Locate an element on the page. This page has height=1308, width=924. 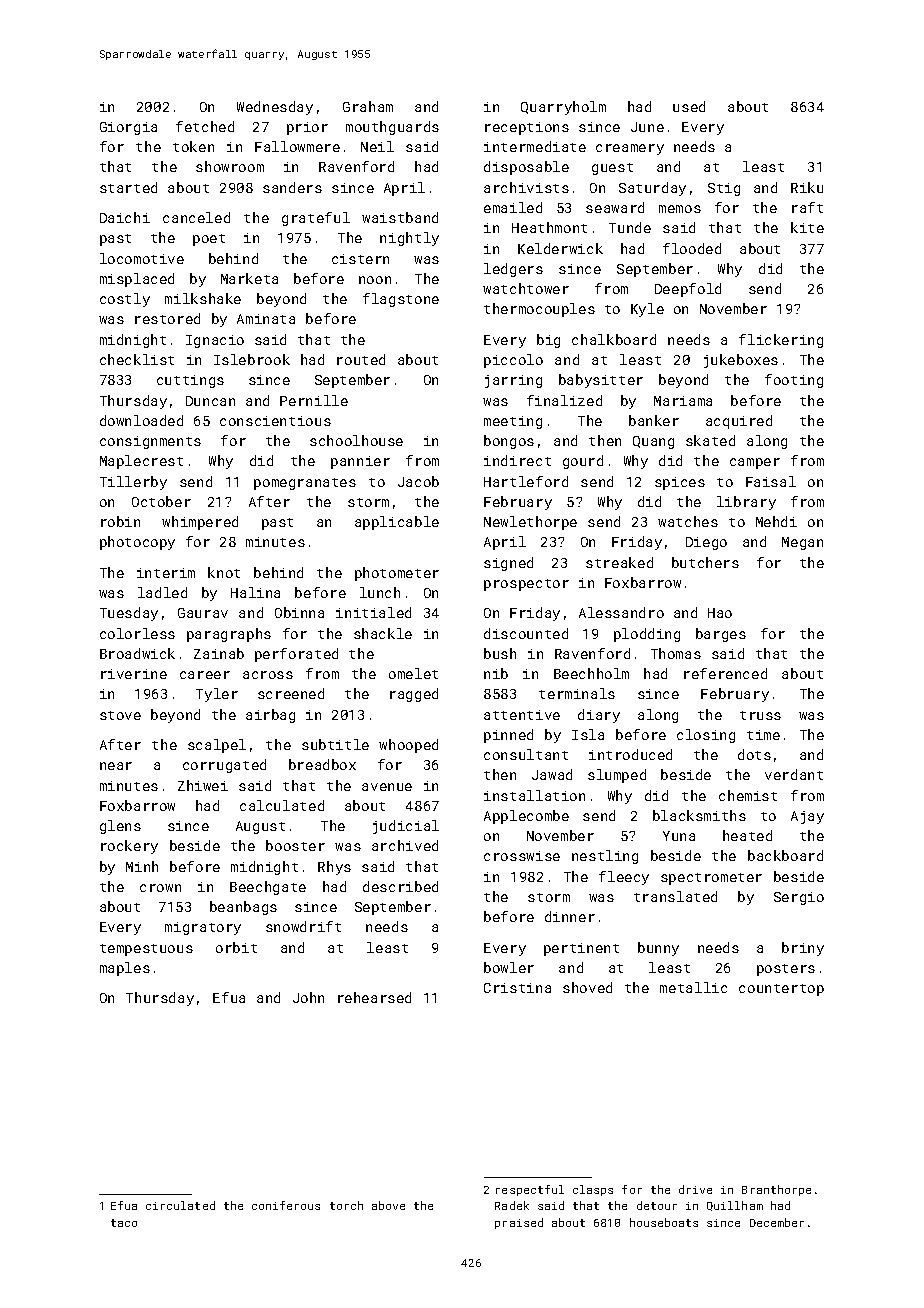
migratory is located at coordinates (203, 928).
